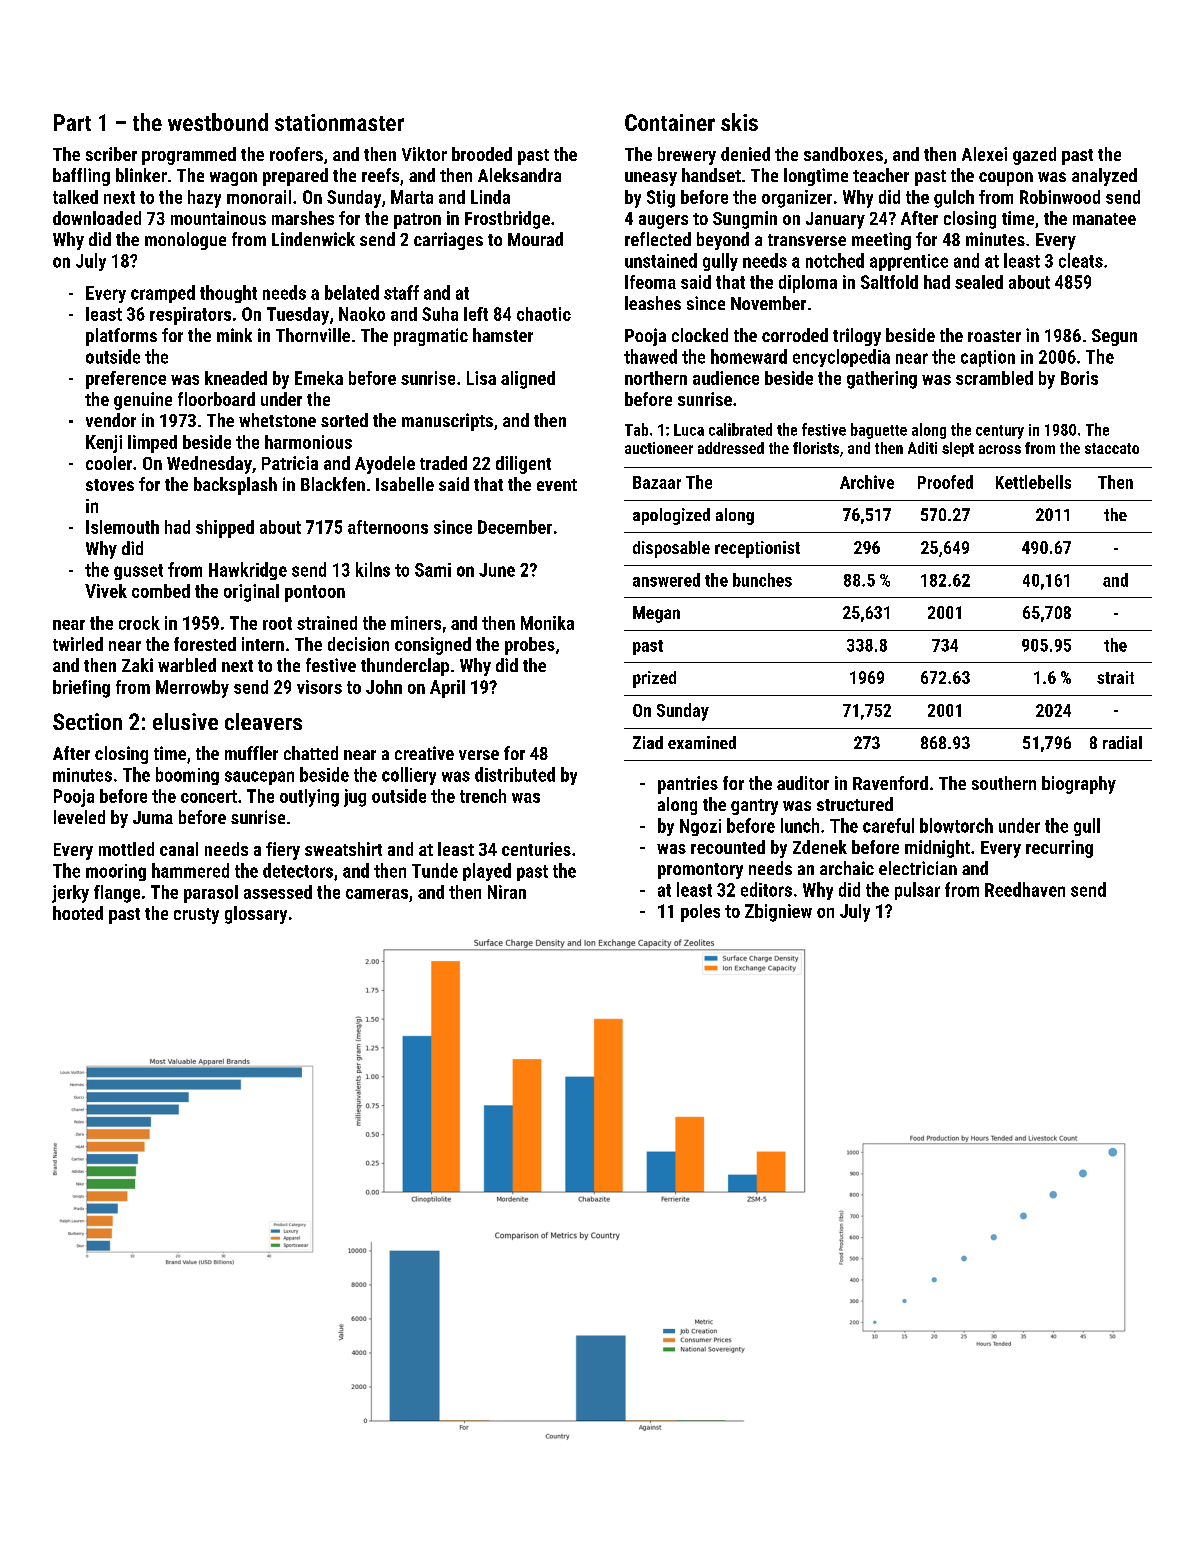 Image resolution: width=1204 pixels, height=1558 pixels. What do you see at coordinates (700, 913) in the screenshot?
I see `poles` at bounding box center [700, 913].
